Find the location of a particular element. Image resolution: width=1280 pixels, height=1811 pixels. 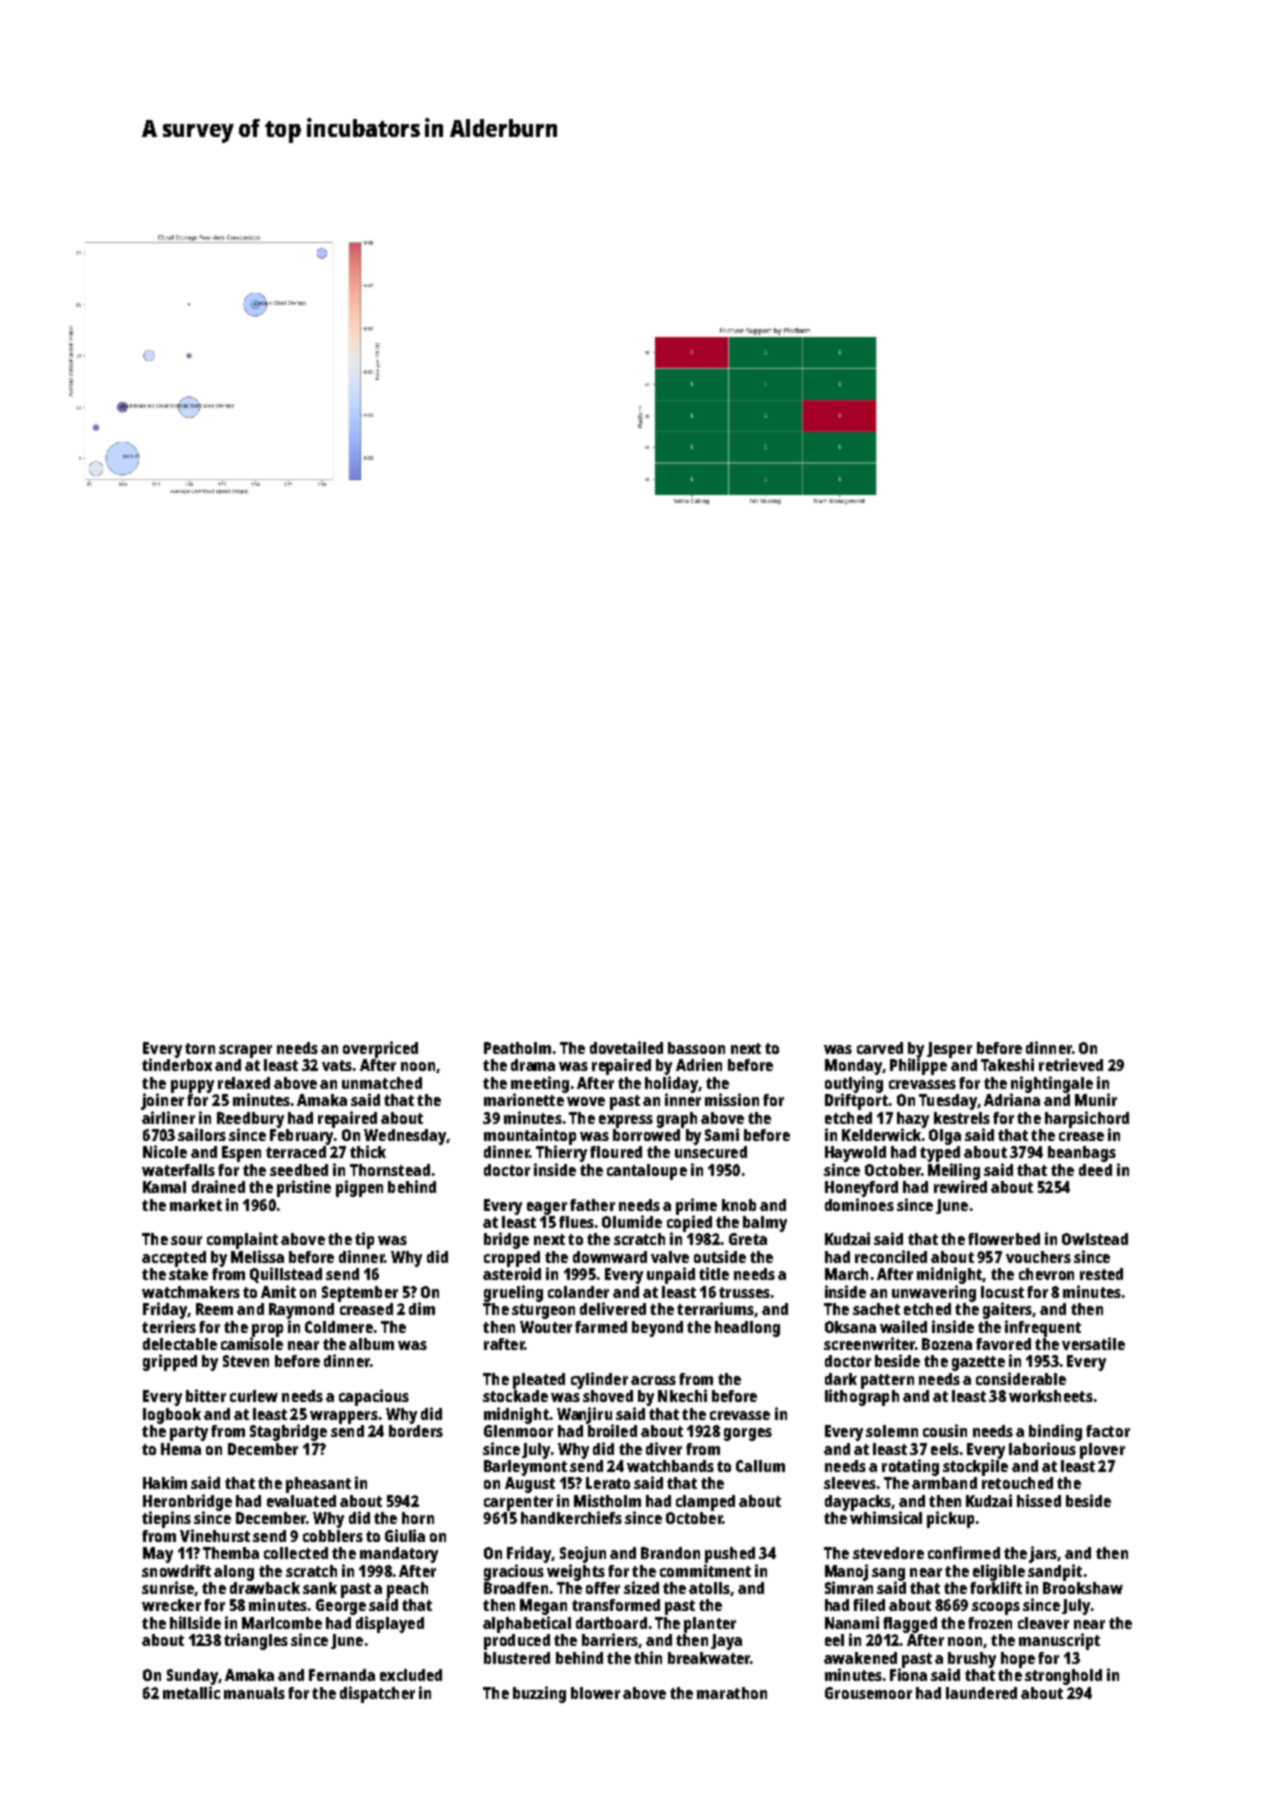

dispatcher is located at coordinates (377, 1694).
